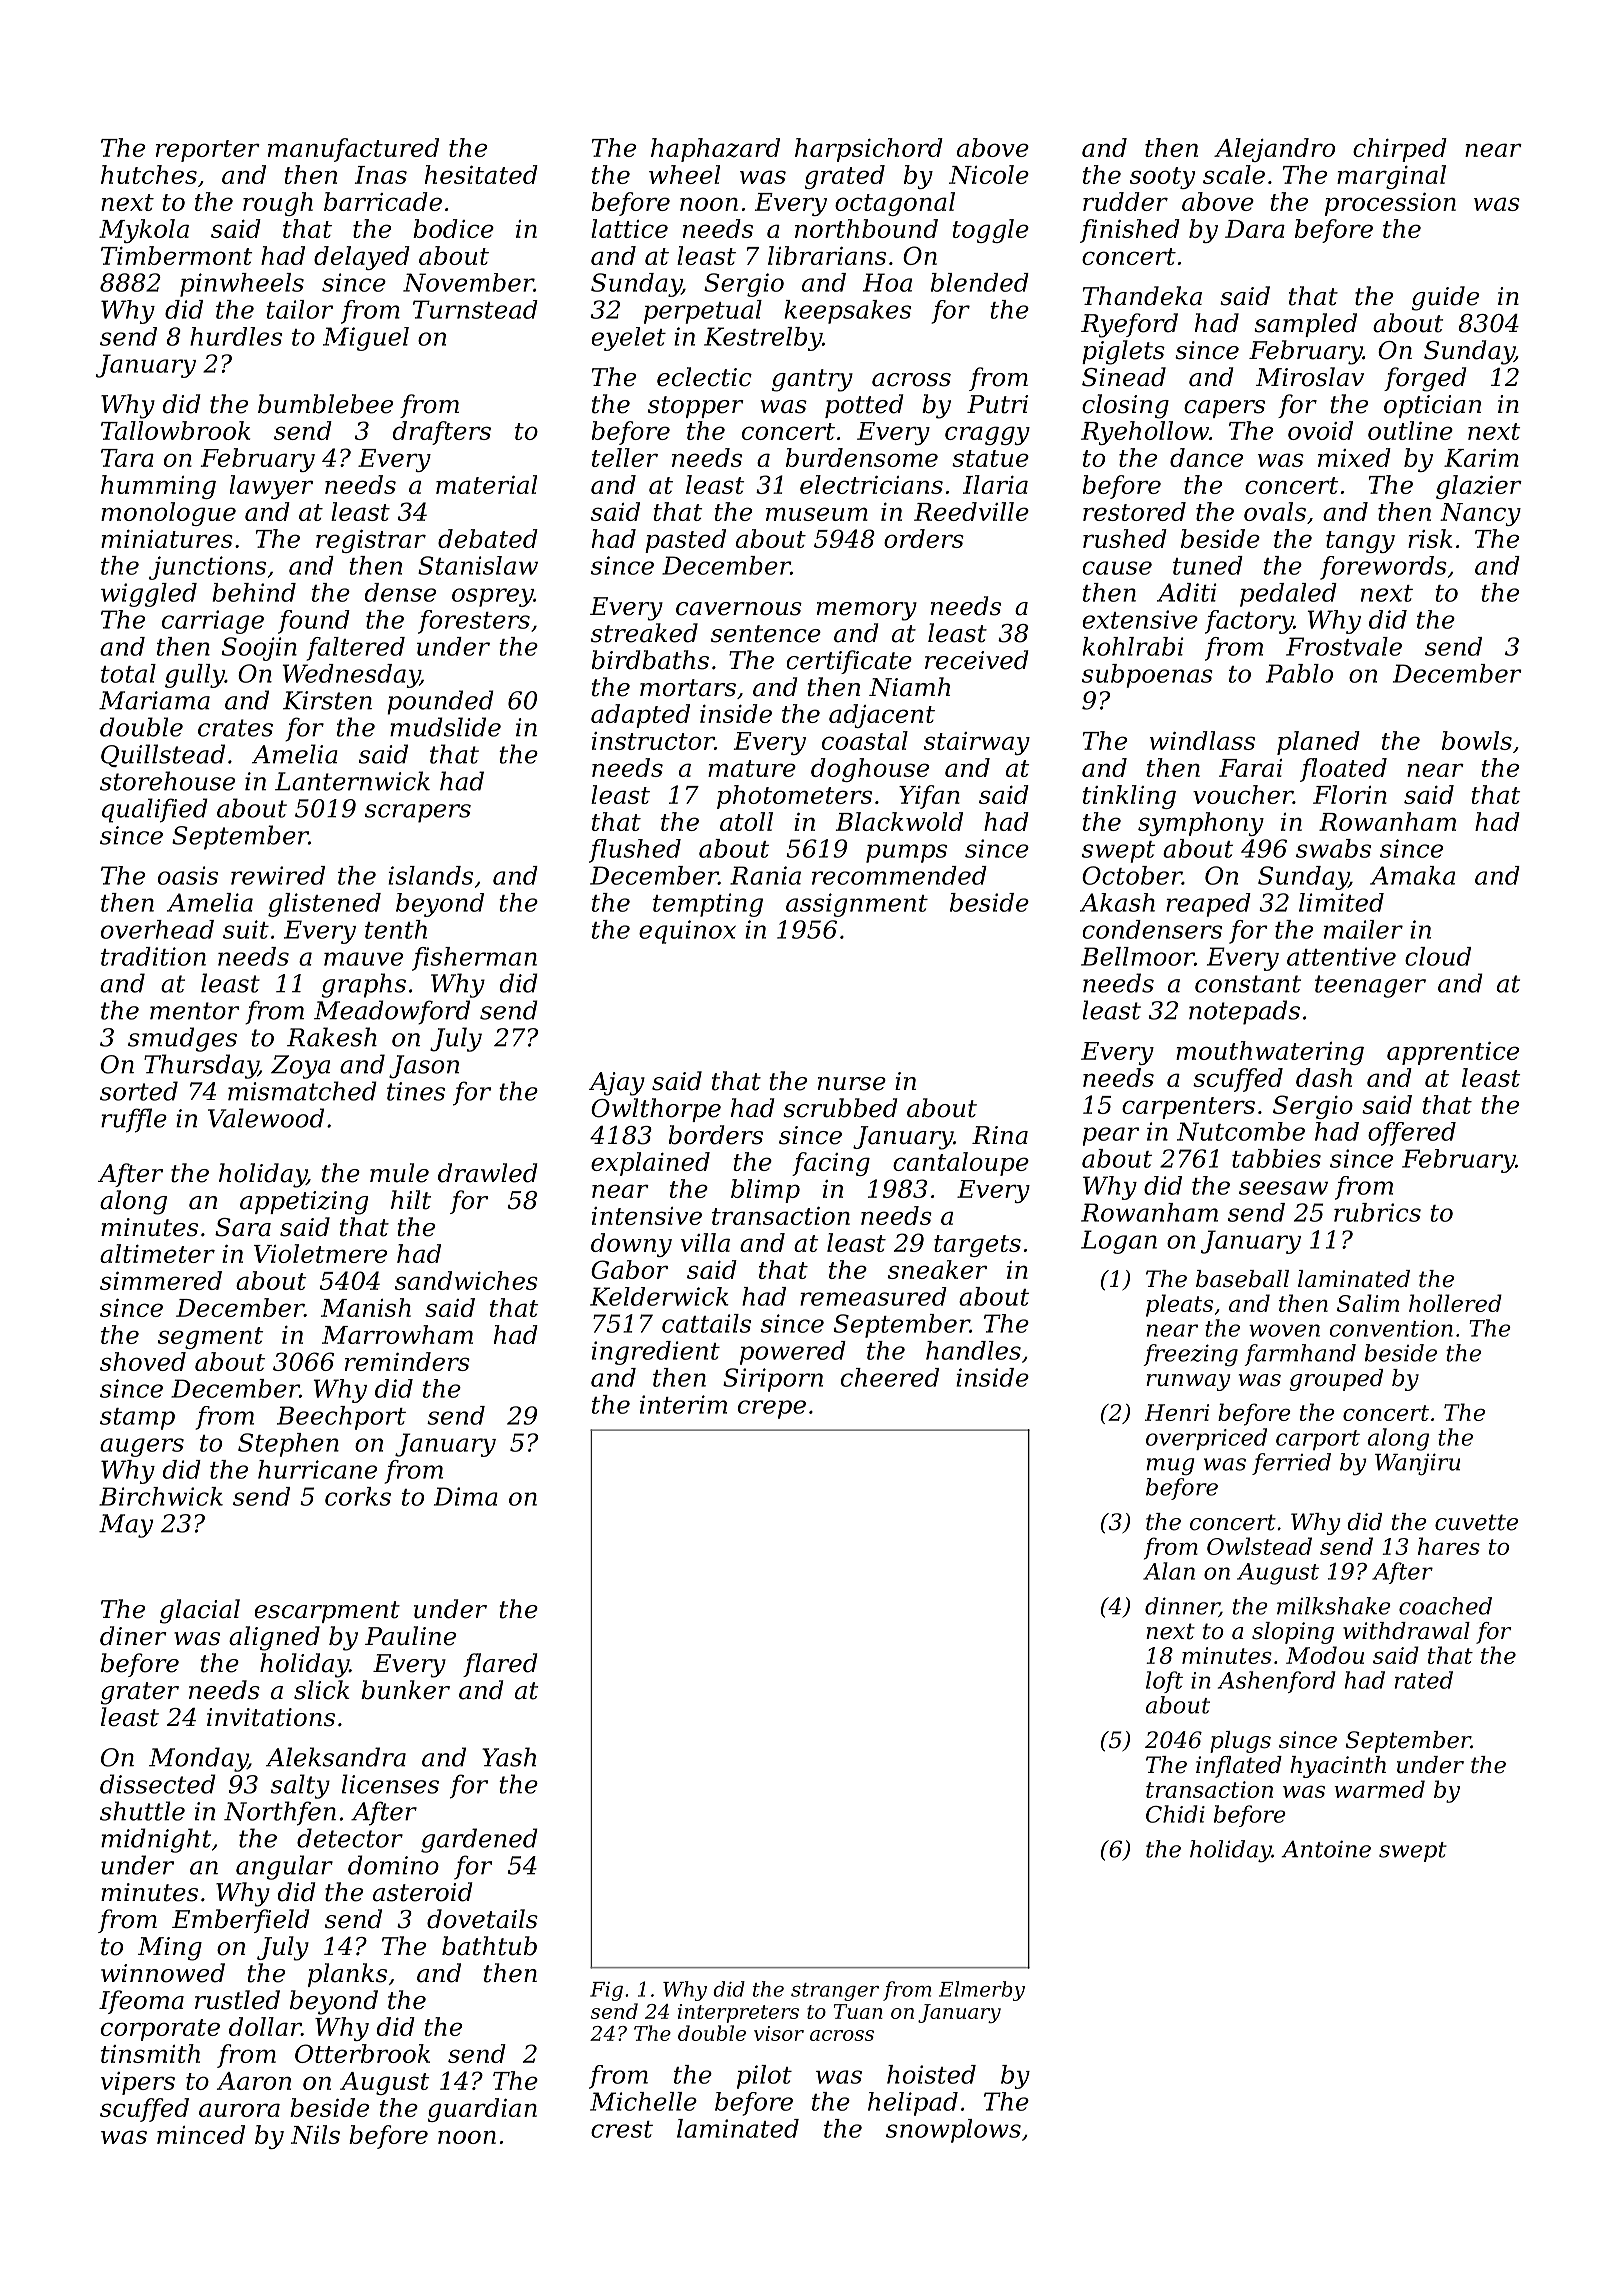 The width and height of the screenshot is (1620, 2292). Describe the element at coordinates (644, 633) in the screenshot. I see `streaked` at that location.
